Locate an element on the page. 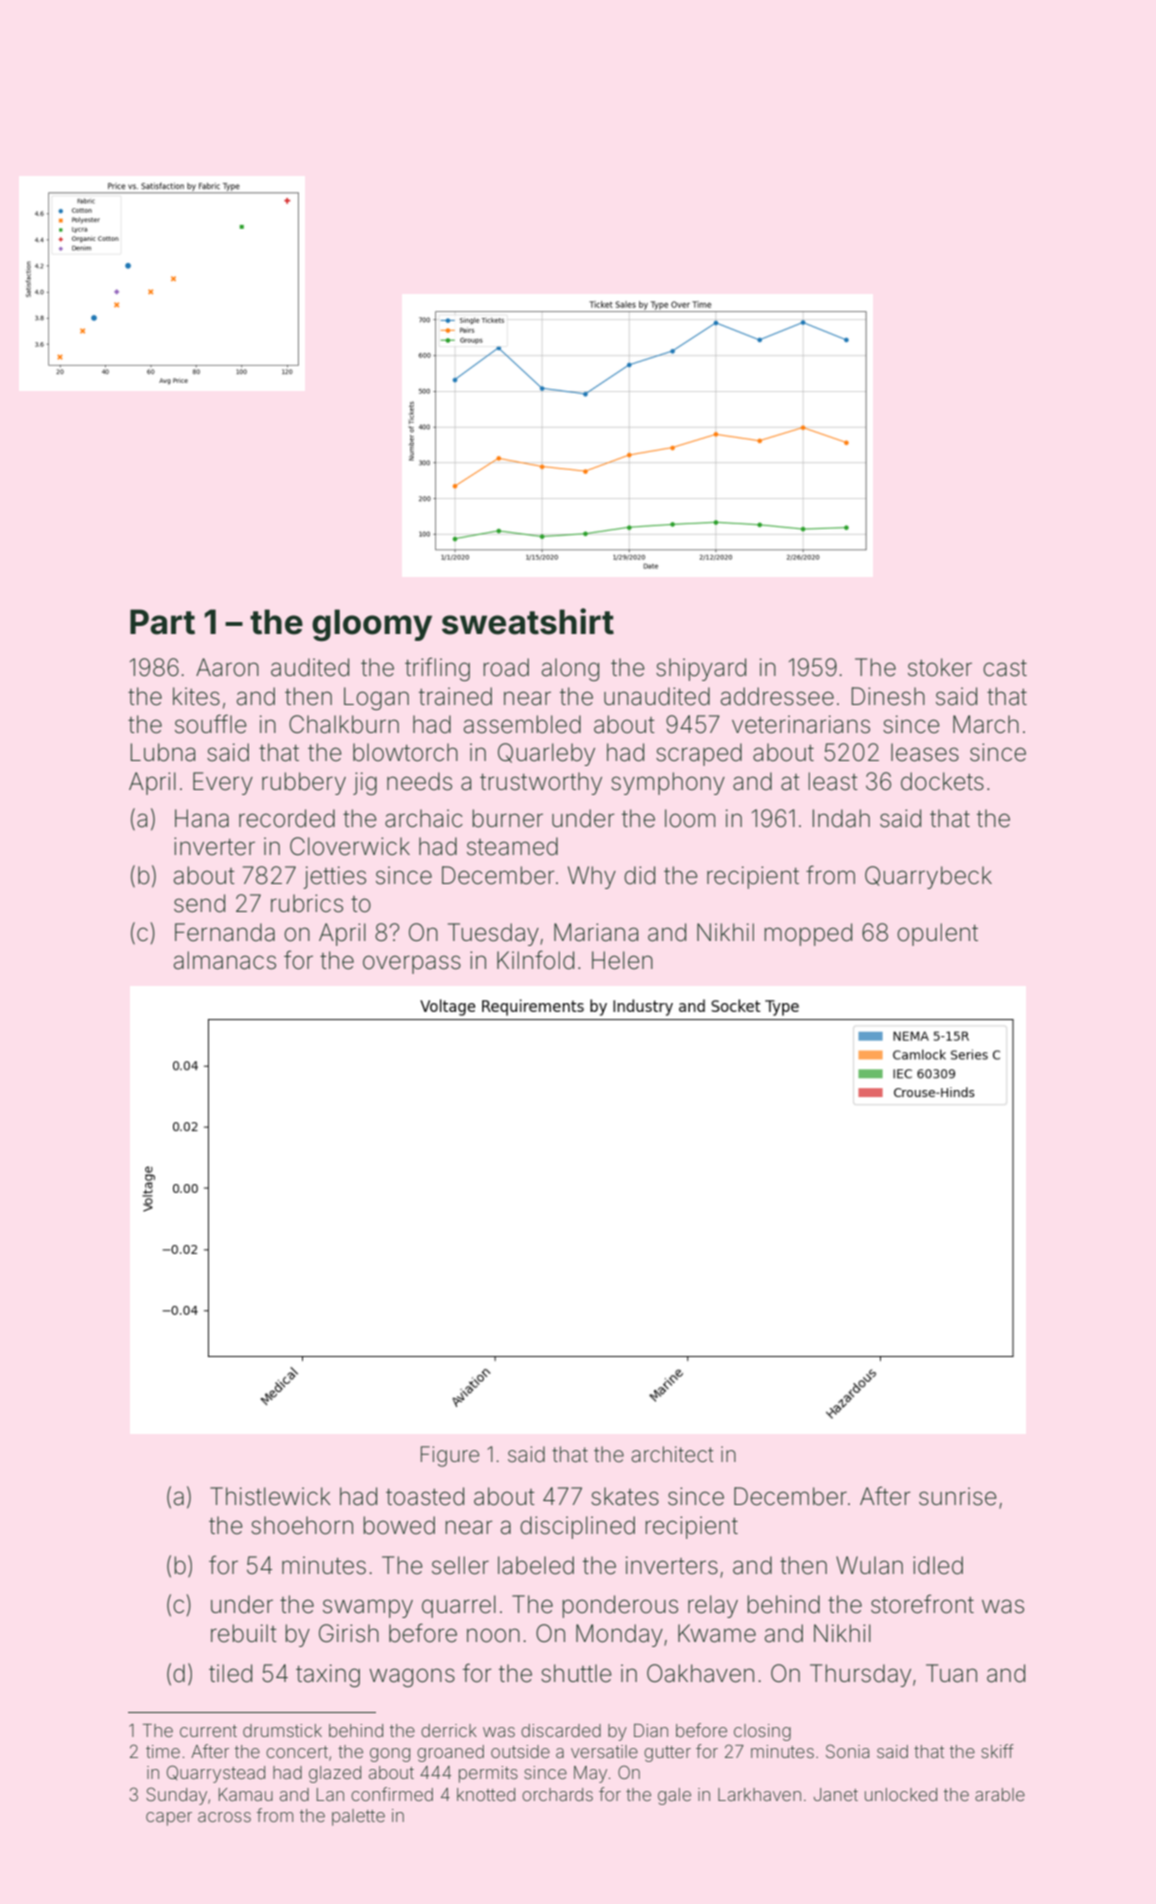  mopped is located at coordinates (808, 934).
